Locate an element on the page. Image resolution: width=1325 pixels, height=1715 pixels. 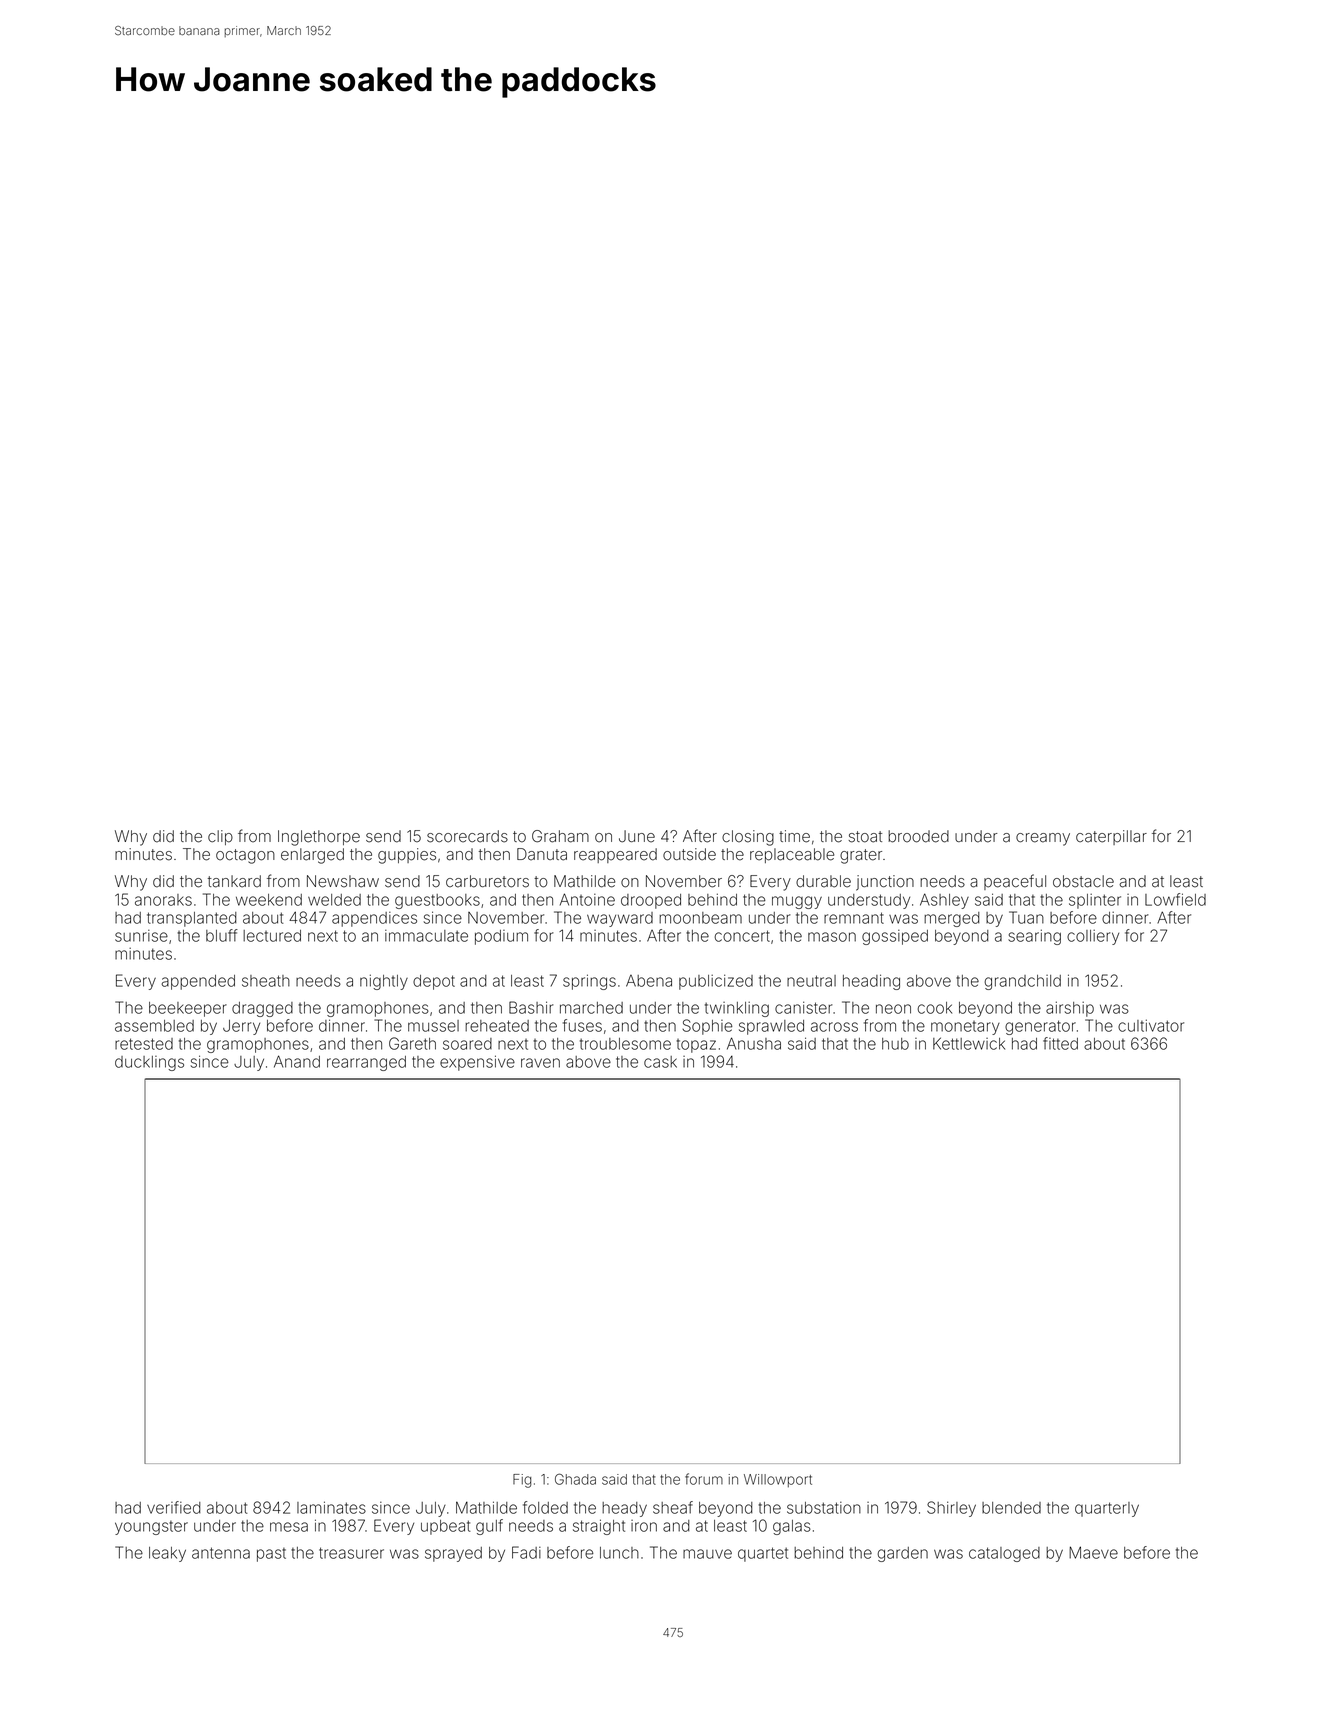
blended is located at coordinates (1011, 1508).
